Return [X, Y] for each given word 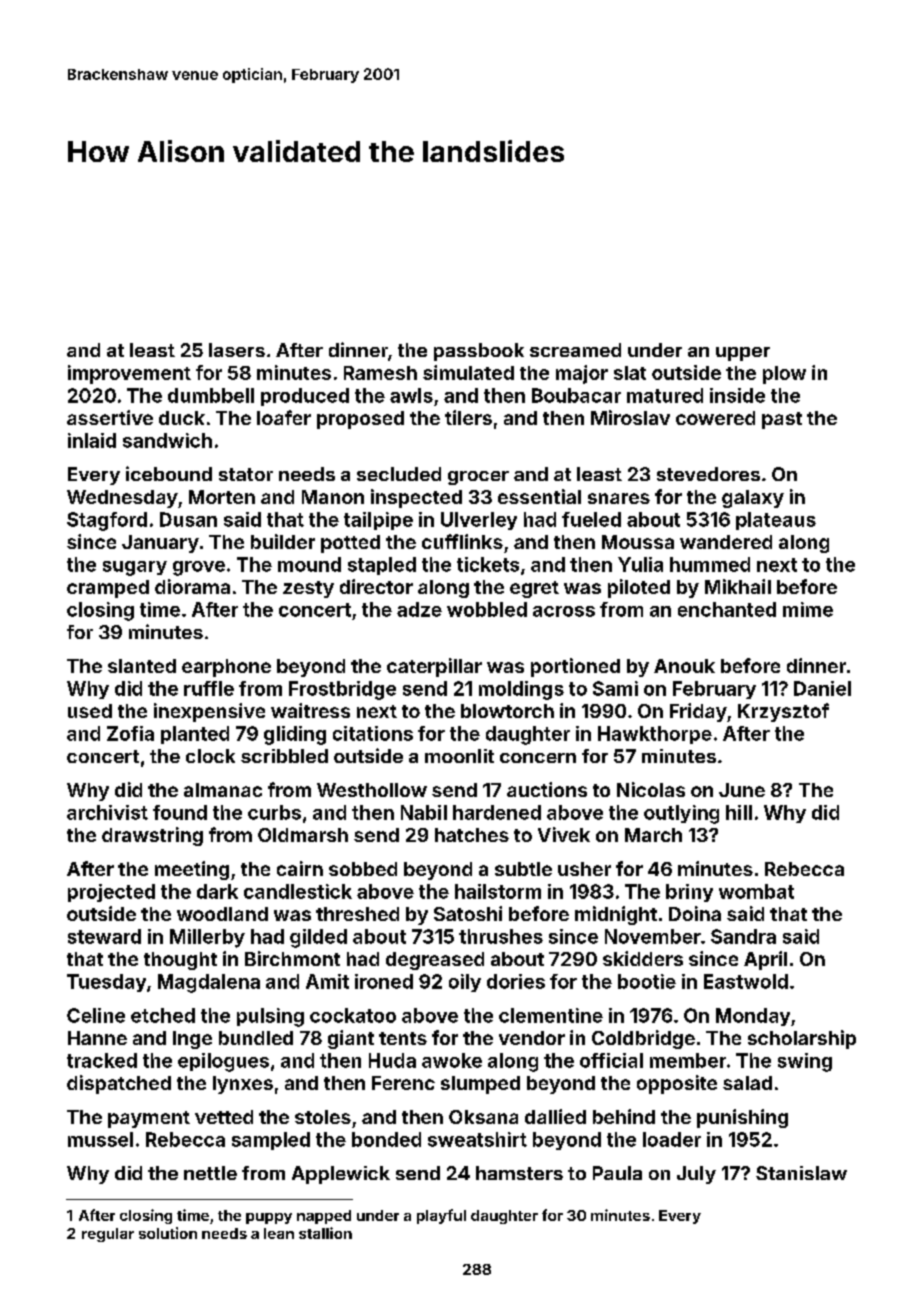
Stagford [107, 521]
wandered [726, 542]
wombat [756, 891]
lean [279, 1233]
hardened [497, 812]
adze [419, 609]
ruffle [209, 688]
